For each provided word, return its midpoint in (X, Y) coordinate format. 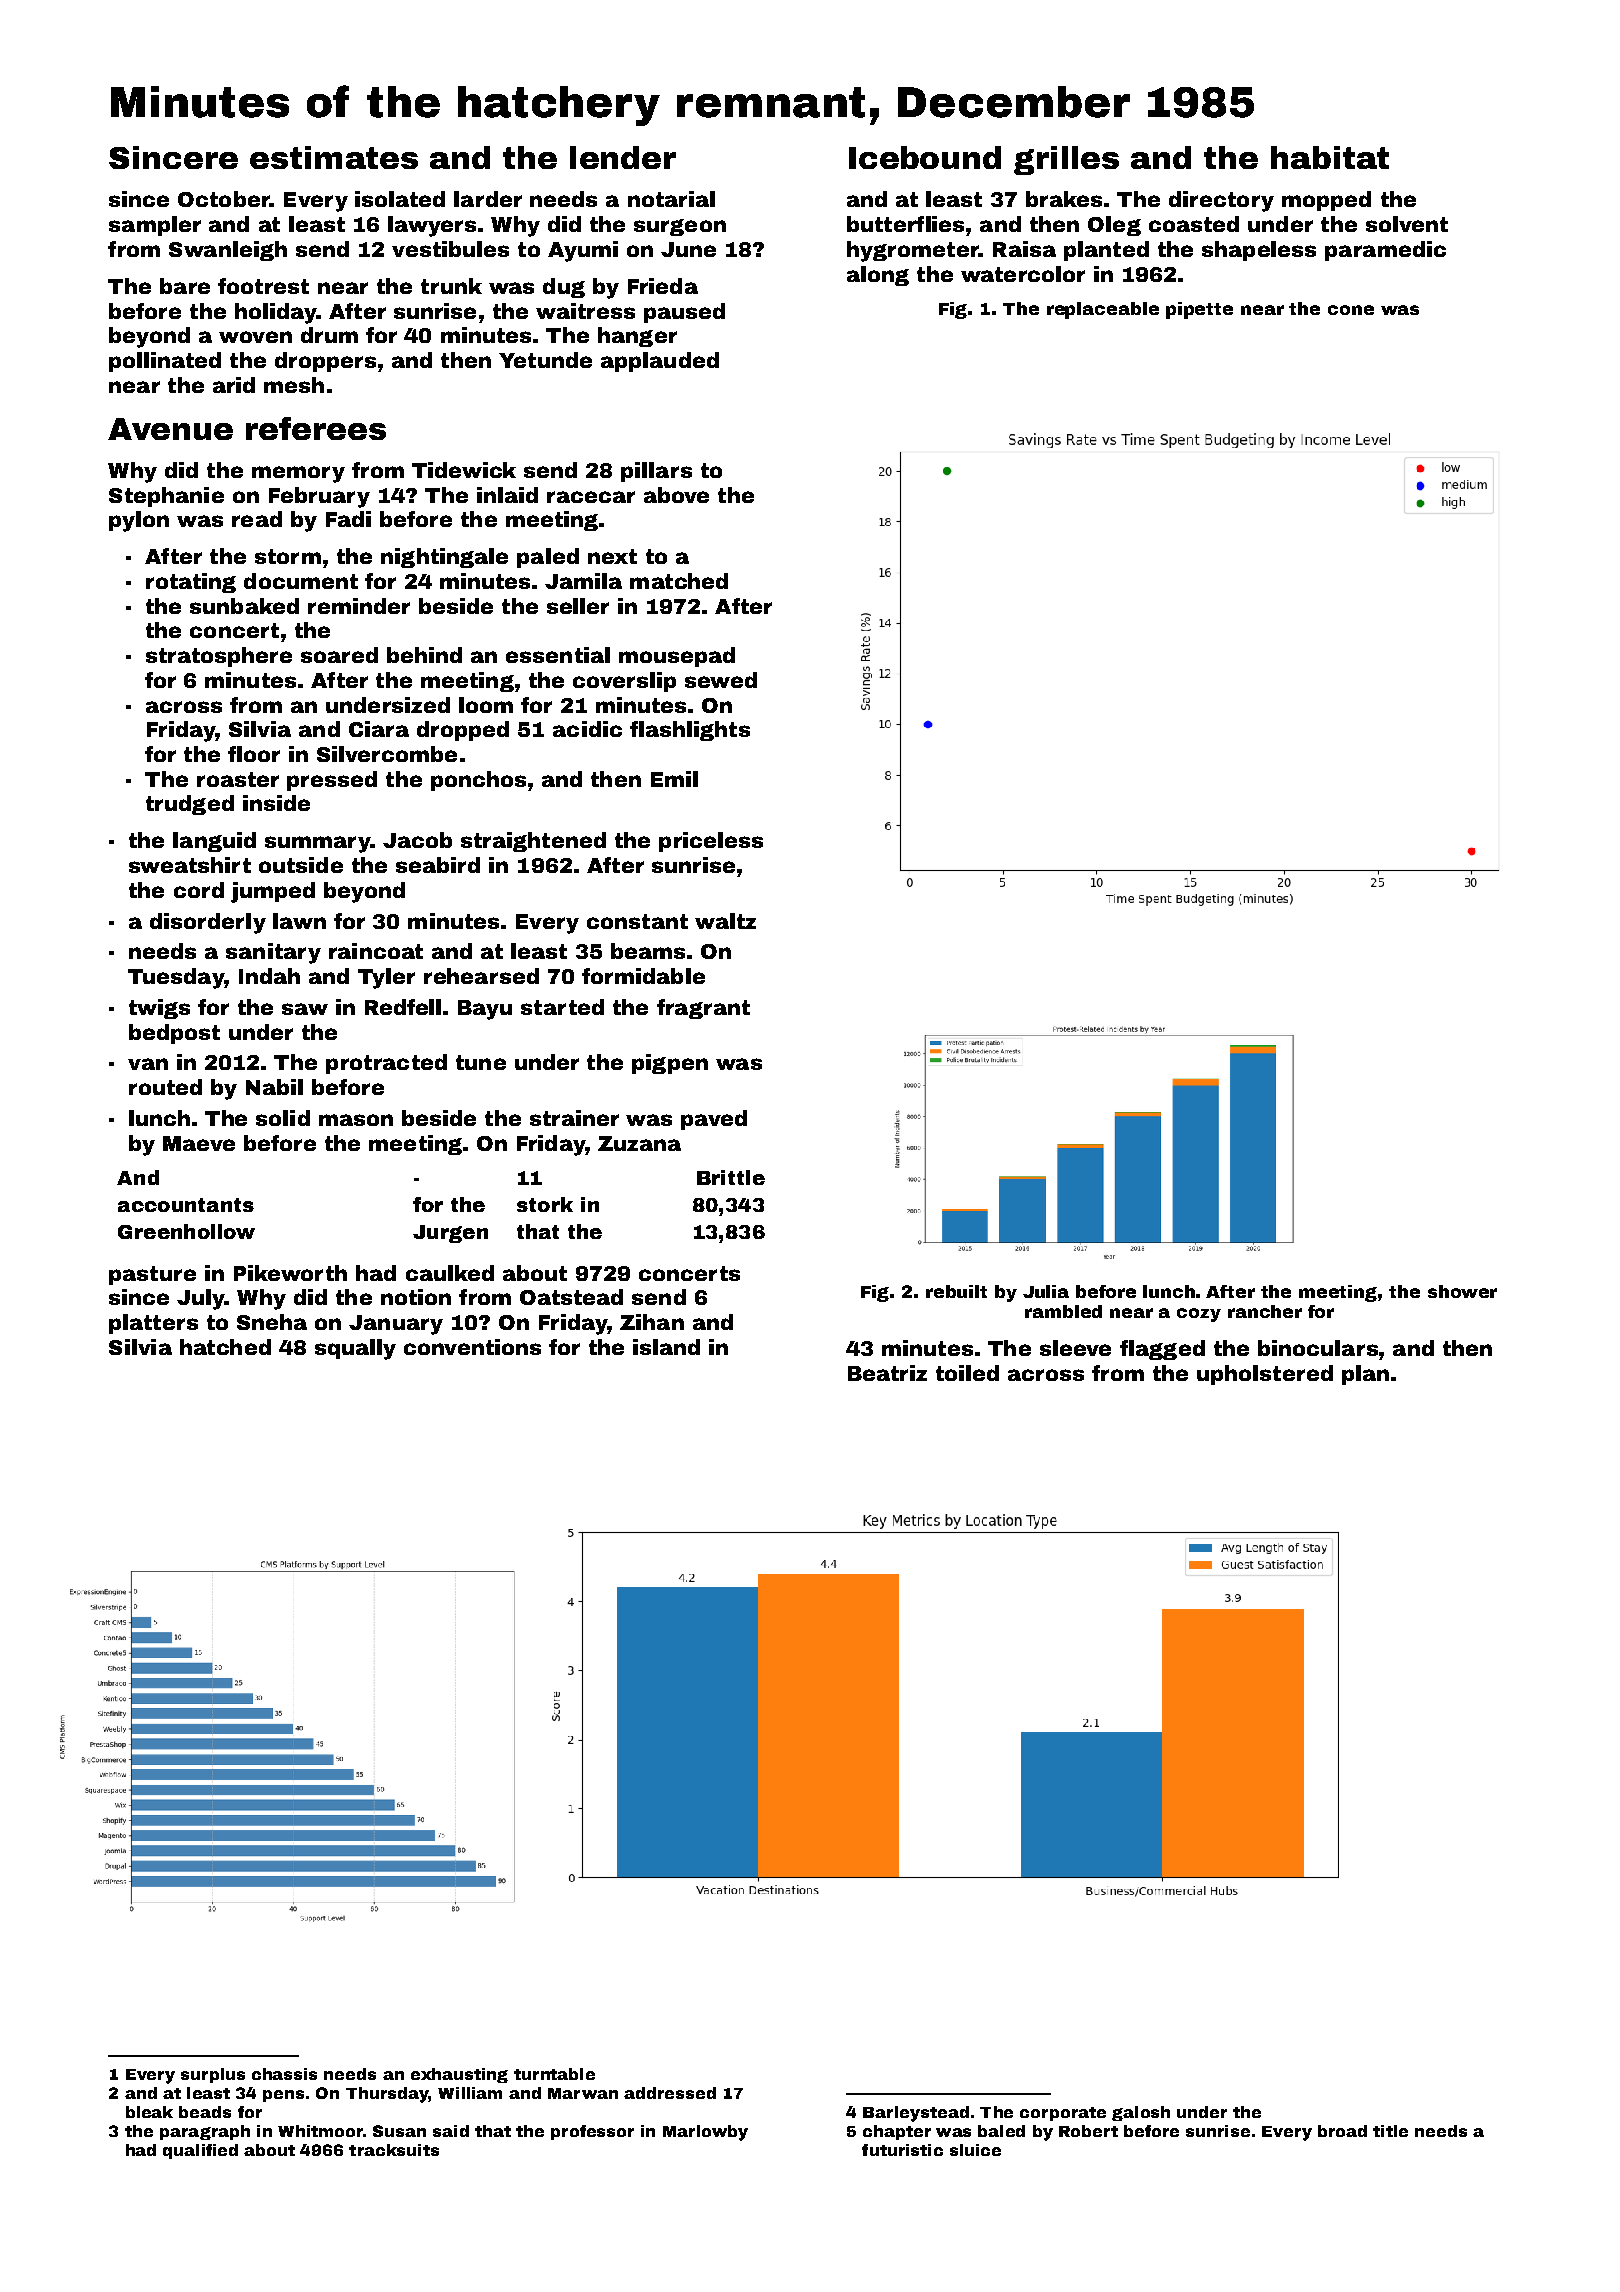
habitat (1330, 157)
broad (1342, 2131)
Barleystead (916, 2114)
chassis (284, 2074)
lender (623, 157)
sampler (155, 226)
